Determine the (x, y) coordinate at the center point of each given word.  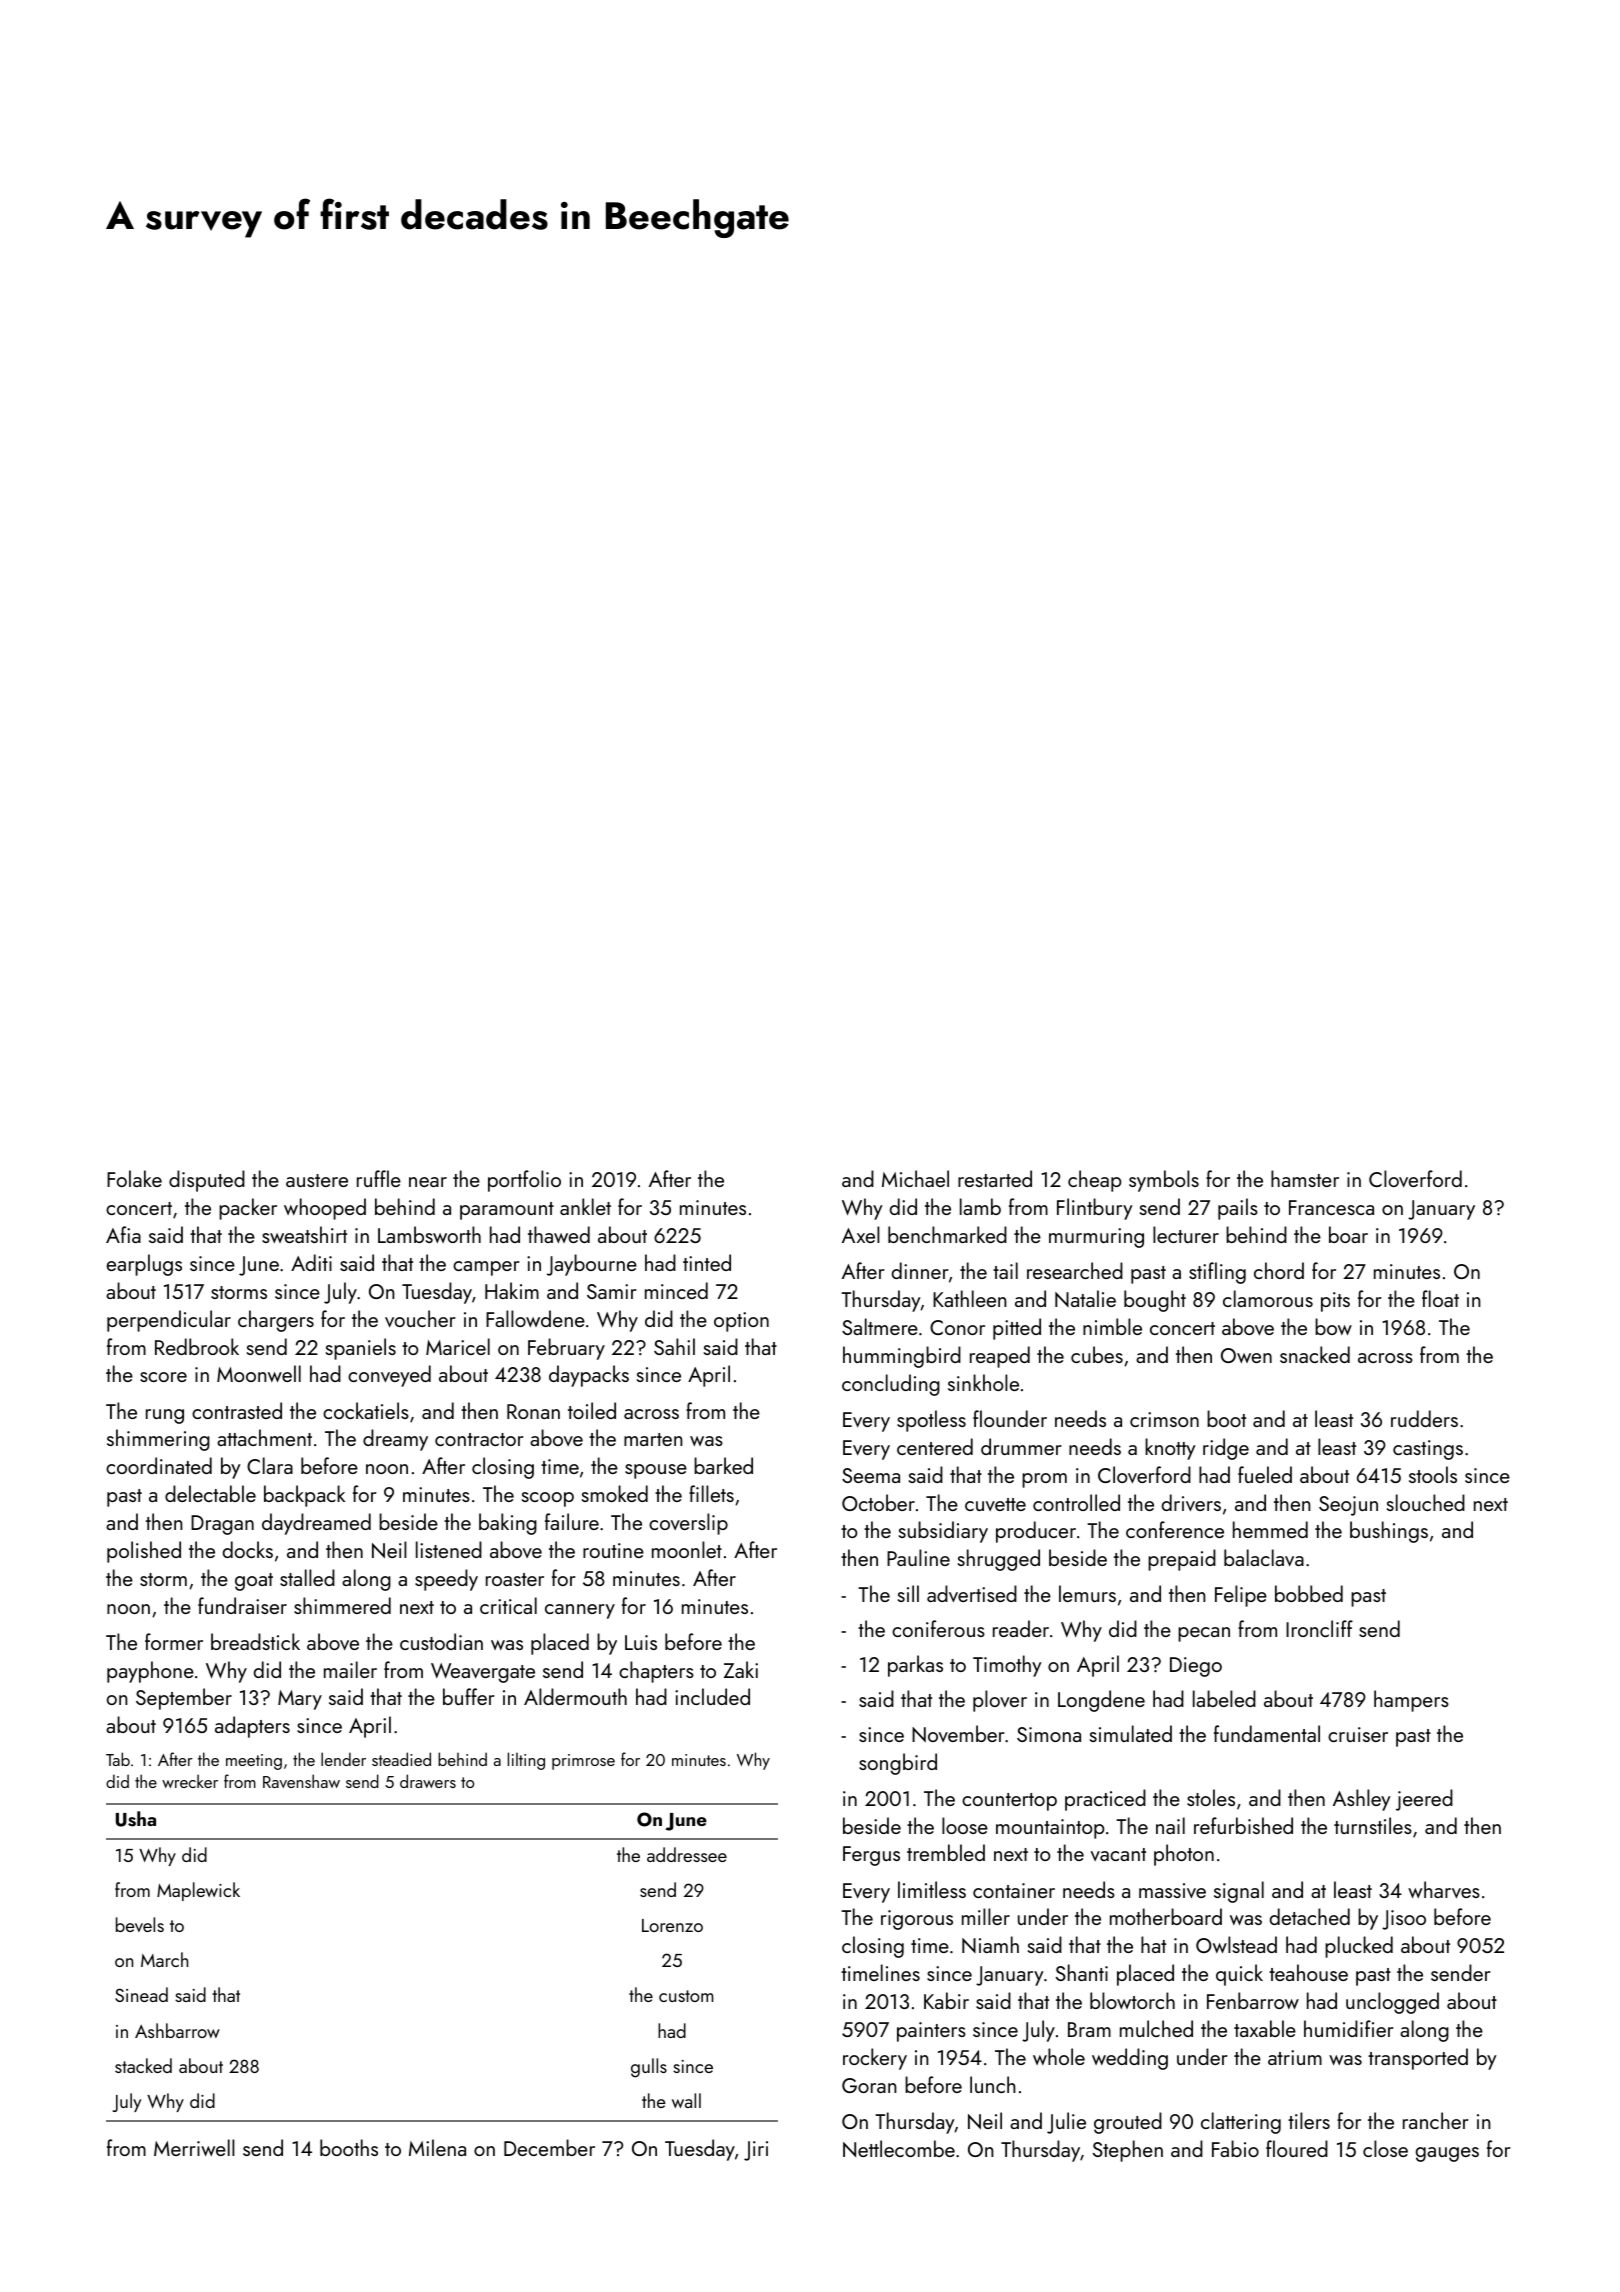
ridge (1226, 1449)
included (712, 1696)
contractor (479, 1439)
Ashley (1362, 1800)
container (1014, 1890)
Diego (1196, 1667)
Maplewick (198, 1891)
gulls (649, 2068)
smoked (615, 1493)
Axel (861, 1234)
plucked (1359, 1947)
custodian (441, 1641)
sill (908, 1593)
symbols (1164, 1181)
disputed (207, 1181)
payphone (150, 1672)
